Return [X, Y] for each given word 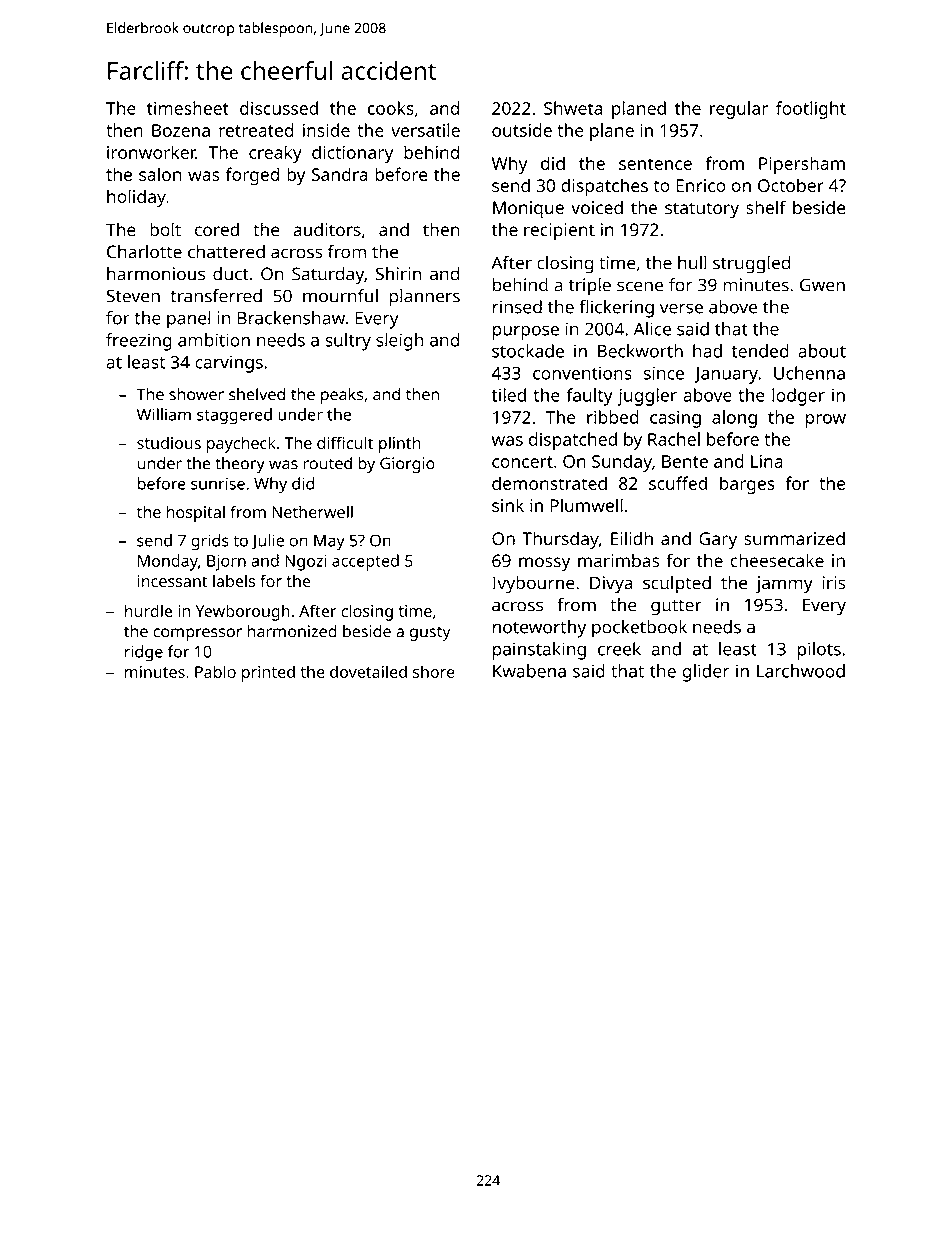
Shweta [573, 108]
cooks [391, 108]
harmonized [292, 631]
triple [590, 286]
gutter [676, 607]
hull [692, 262]
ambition [214, 340]
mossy [544, 564]
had [707, 351]
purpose [526, 333]
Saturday [328, 276]
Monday [168, 562]
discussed [279, 108]
